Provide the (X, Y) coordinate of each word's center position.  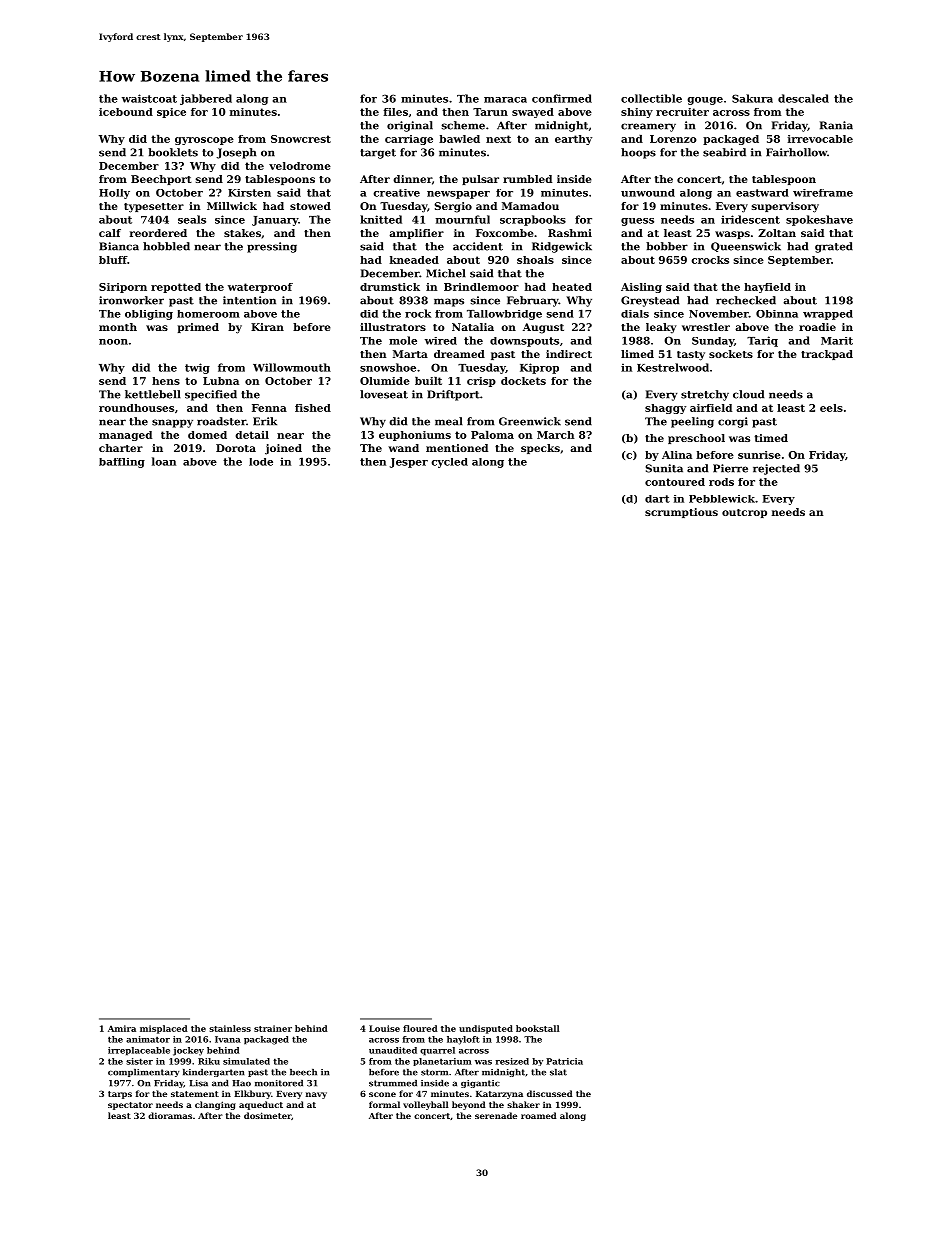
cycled (449, 463)
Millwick (232, 206)
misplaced (164, 1029)
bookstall (538, 1028)
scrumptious (681, 513)
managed (125, 436)
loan (164, 461)
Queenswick (746, 247)
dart (657, 499)
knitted (381, 219)
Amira (122, 1028)
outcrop (744, 513)
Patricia (564, 1061)
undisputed (486, 1029)
